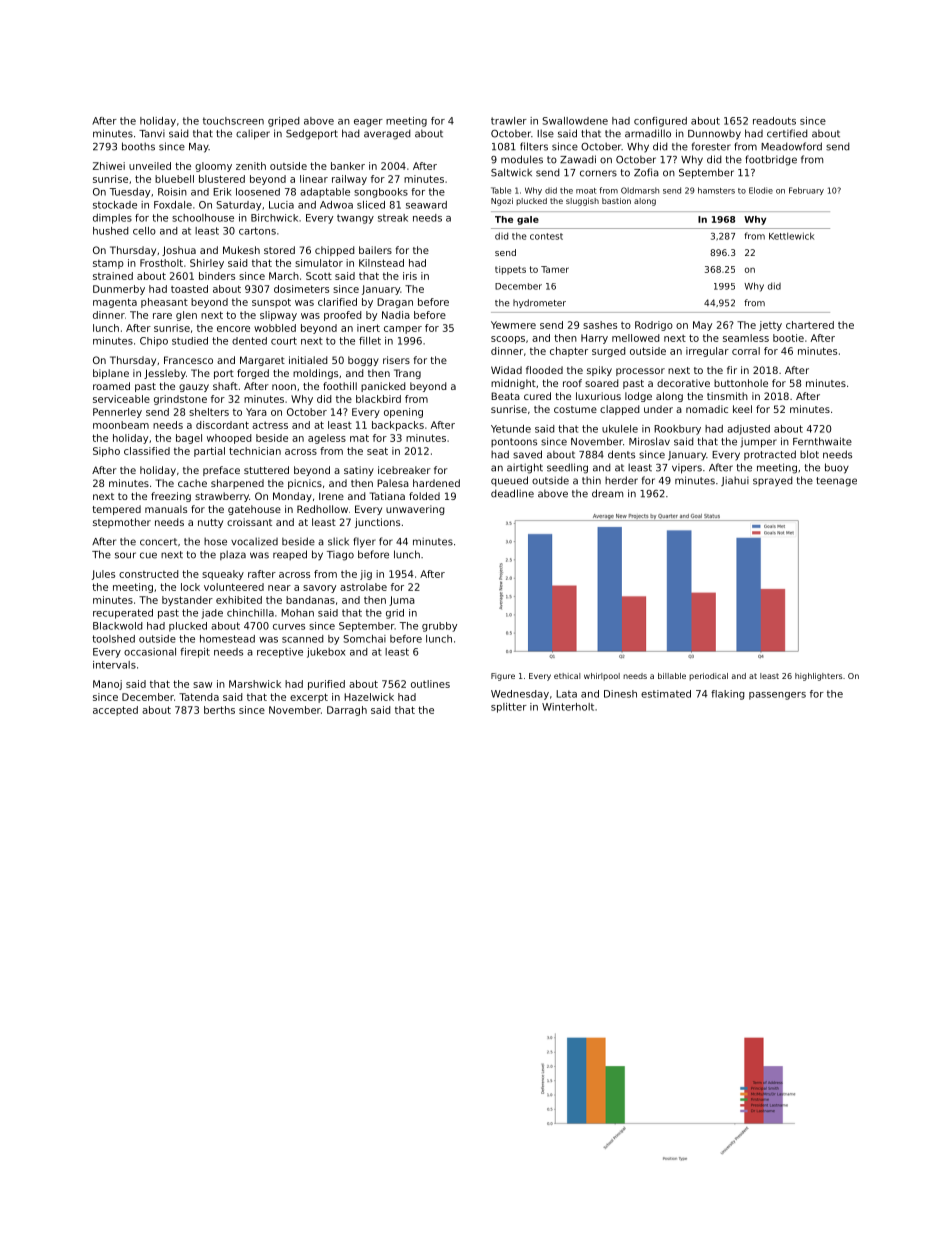 The image size is (952, 1233). I want to click on sprayed, so click(773, 481).
